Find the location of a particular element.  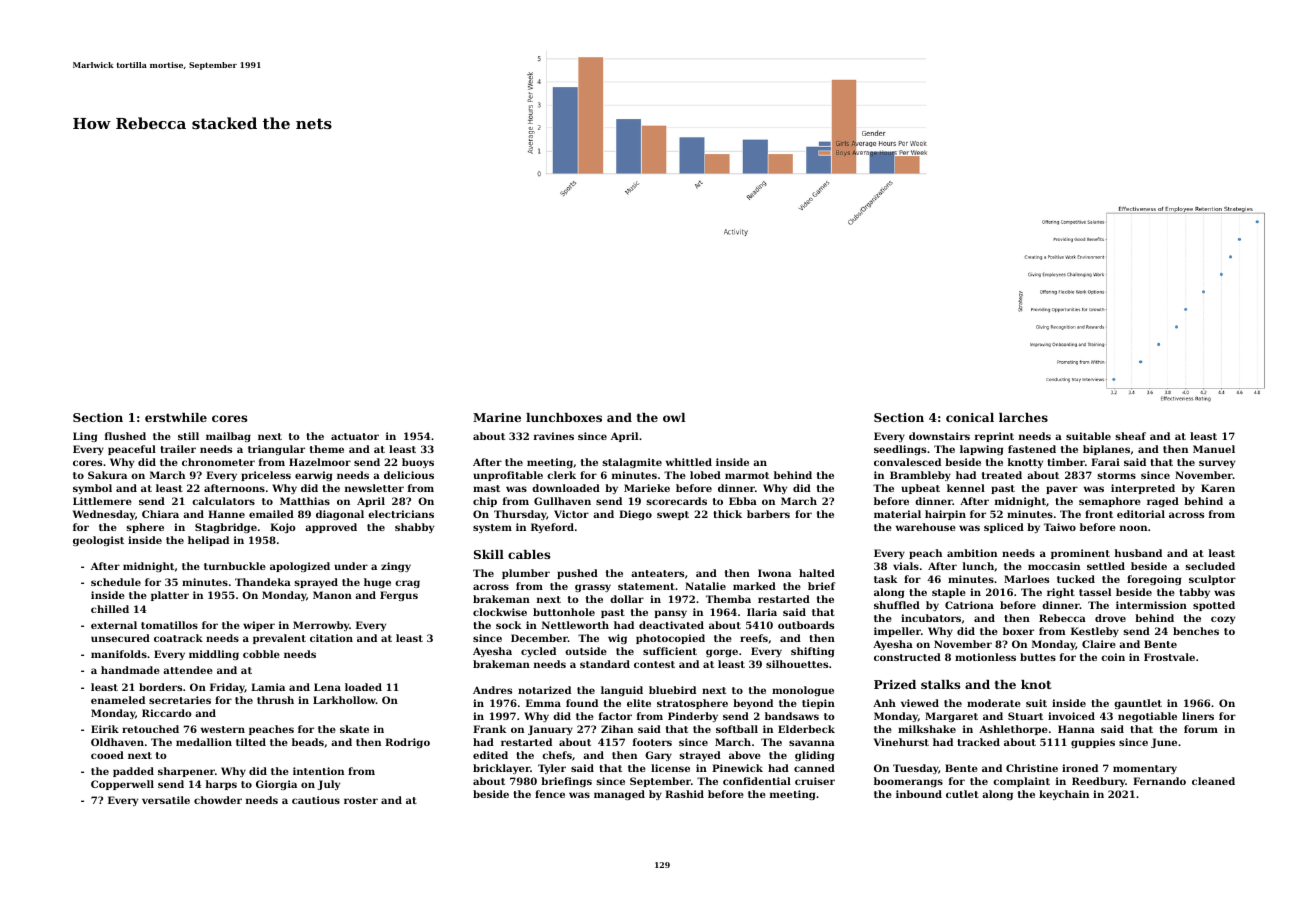

buttonhole is located at coordinates (564, 612).
